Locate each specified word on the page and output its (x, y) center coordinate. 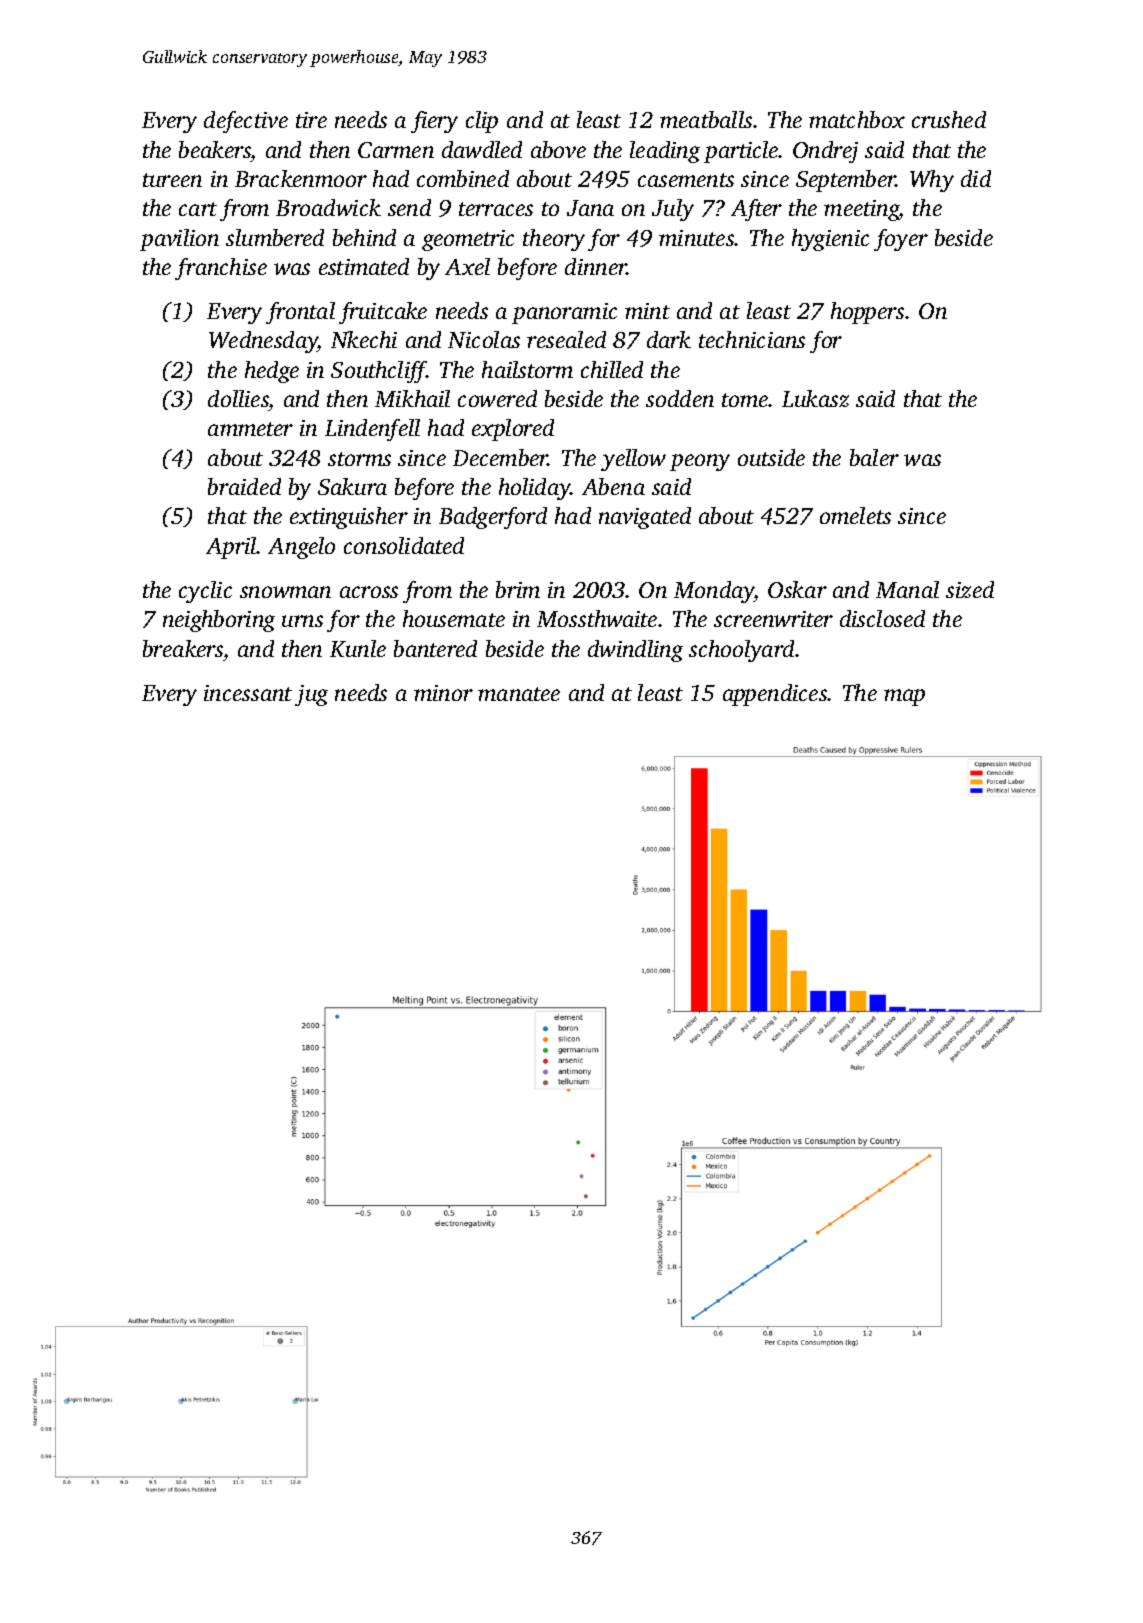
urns (302, 621)
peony (700, 462)
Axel (467, 266)
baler (874, 457)
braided (244, 486)
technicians (752, 339)
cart (198, 209)
